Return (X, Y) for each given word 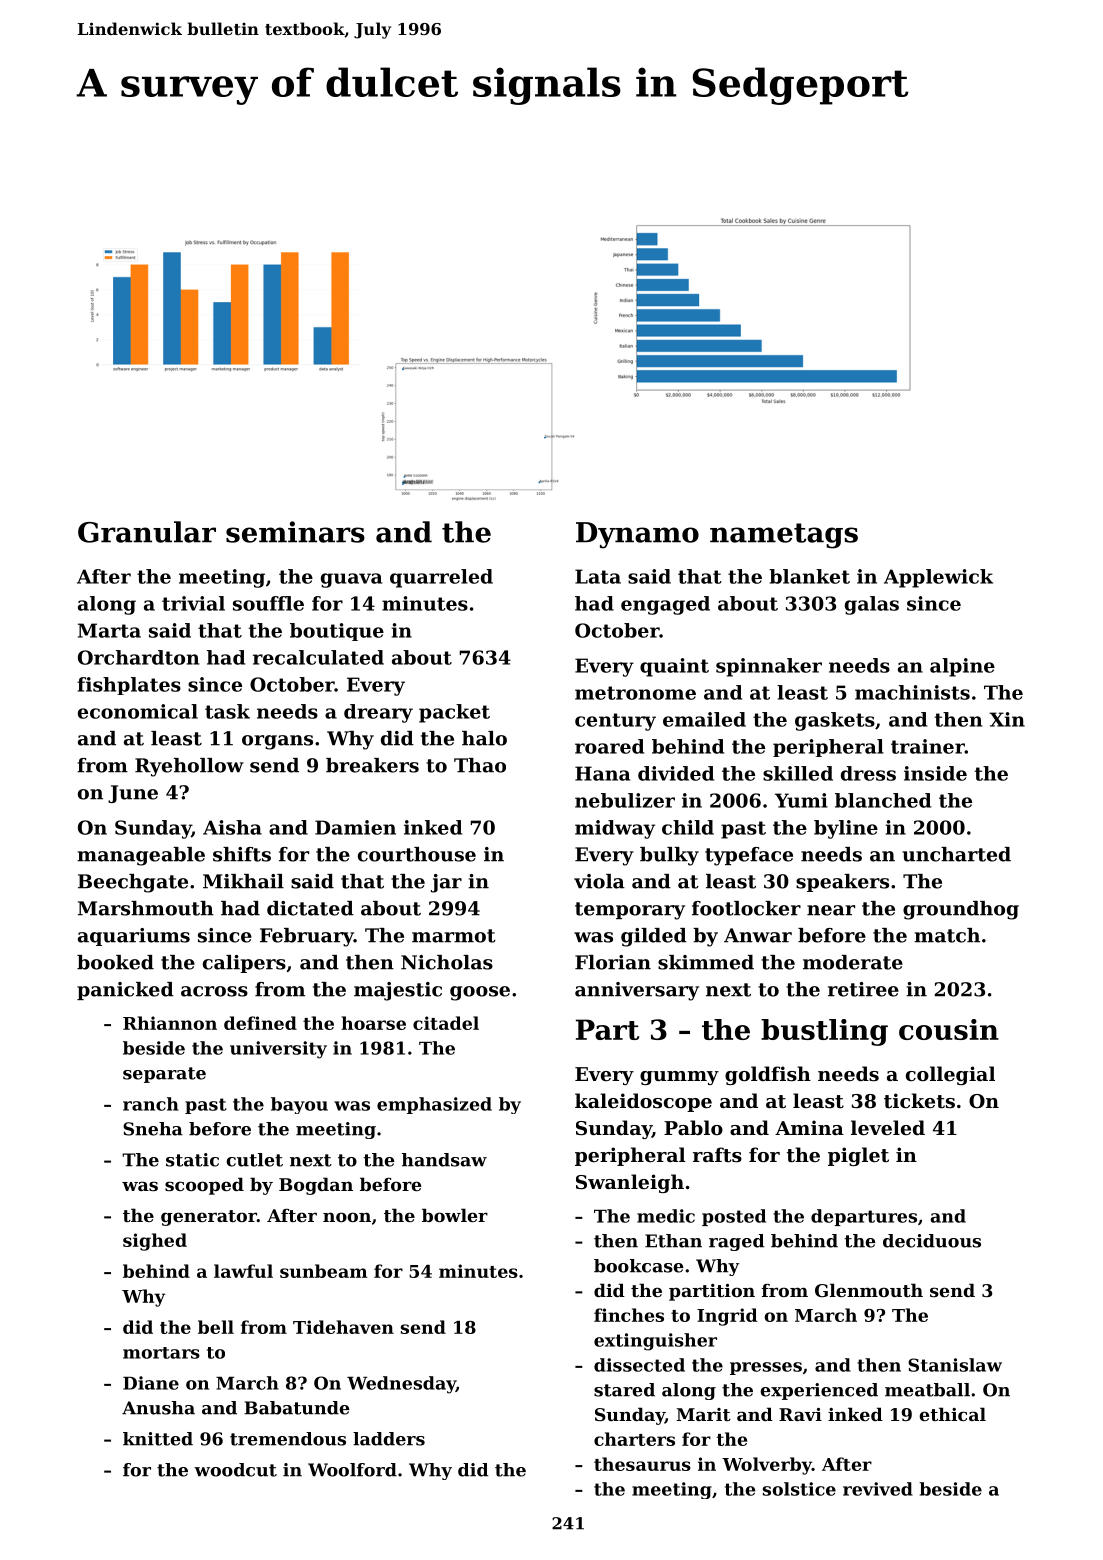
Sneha (153, 1129)
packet (454, 713)
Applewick (938, 578)
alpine (962, 667)
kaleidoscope (643, 1102)
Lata (598, 576)
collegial (950, 1075)
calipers (244, 964)
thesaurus (642, 1464)
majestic (398, 991)
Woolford (352, 1470)
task (227, 711)
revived (878, 1489)
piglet (858, 1156)
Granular (147, 532)
